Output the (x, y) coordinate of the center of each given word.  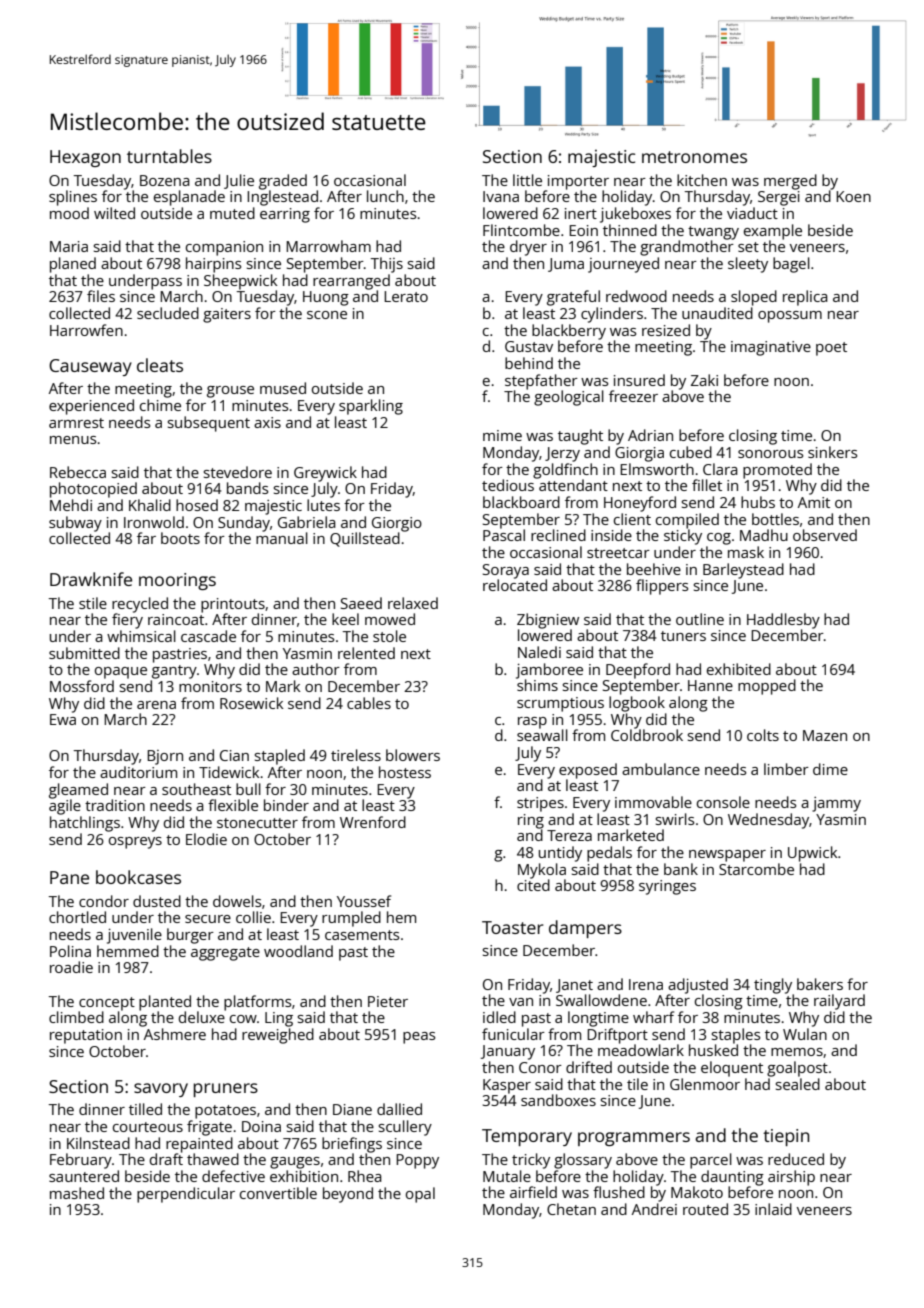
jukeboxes (635, 215)
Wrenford (373, 822)
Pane (69, 877)
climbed (76, 1017)
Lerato (406, 296)
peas (419, 1038)
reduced (796, 1159)
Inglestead (282, 198)
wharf (653, 1017)
